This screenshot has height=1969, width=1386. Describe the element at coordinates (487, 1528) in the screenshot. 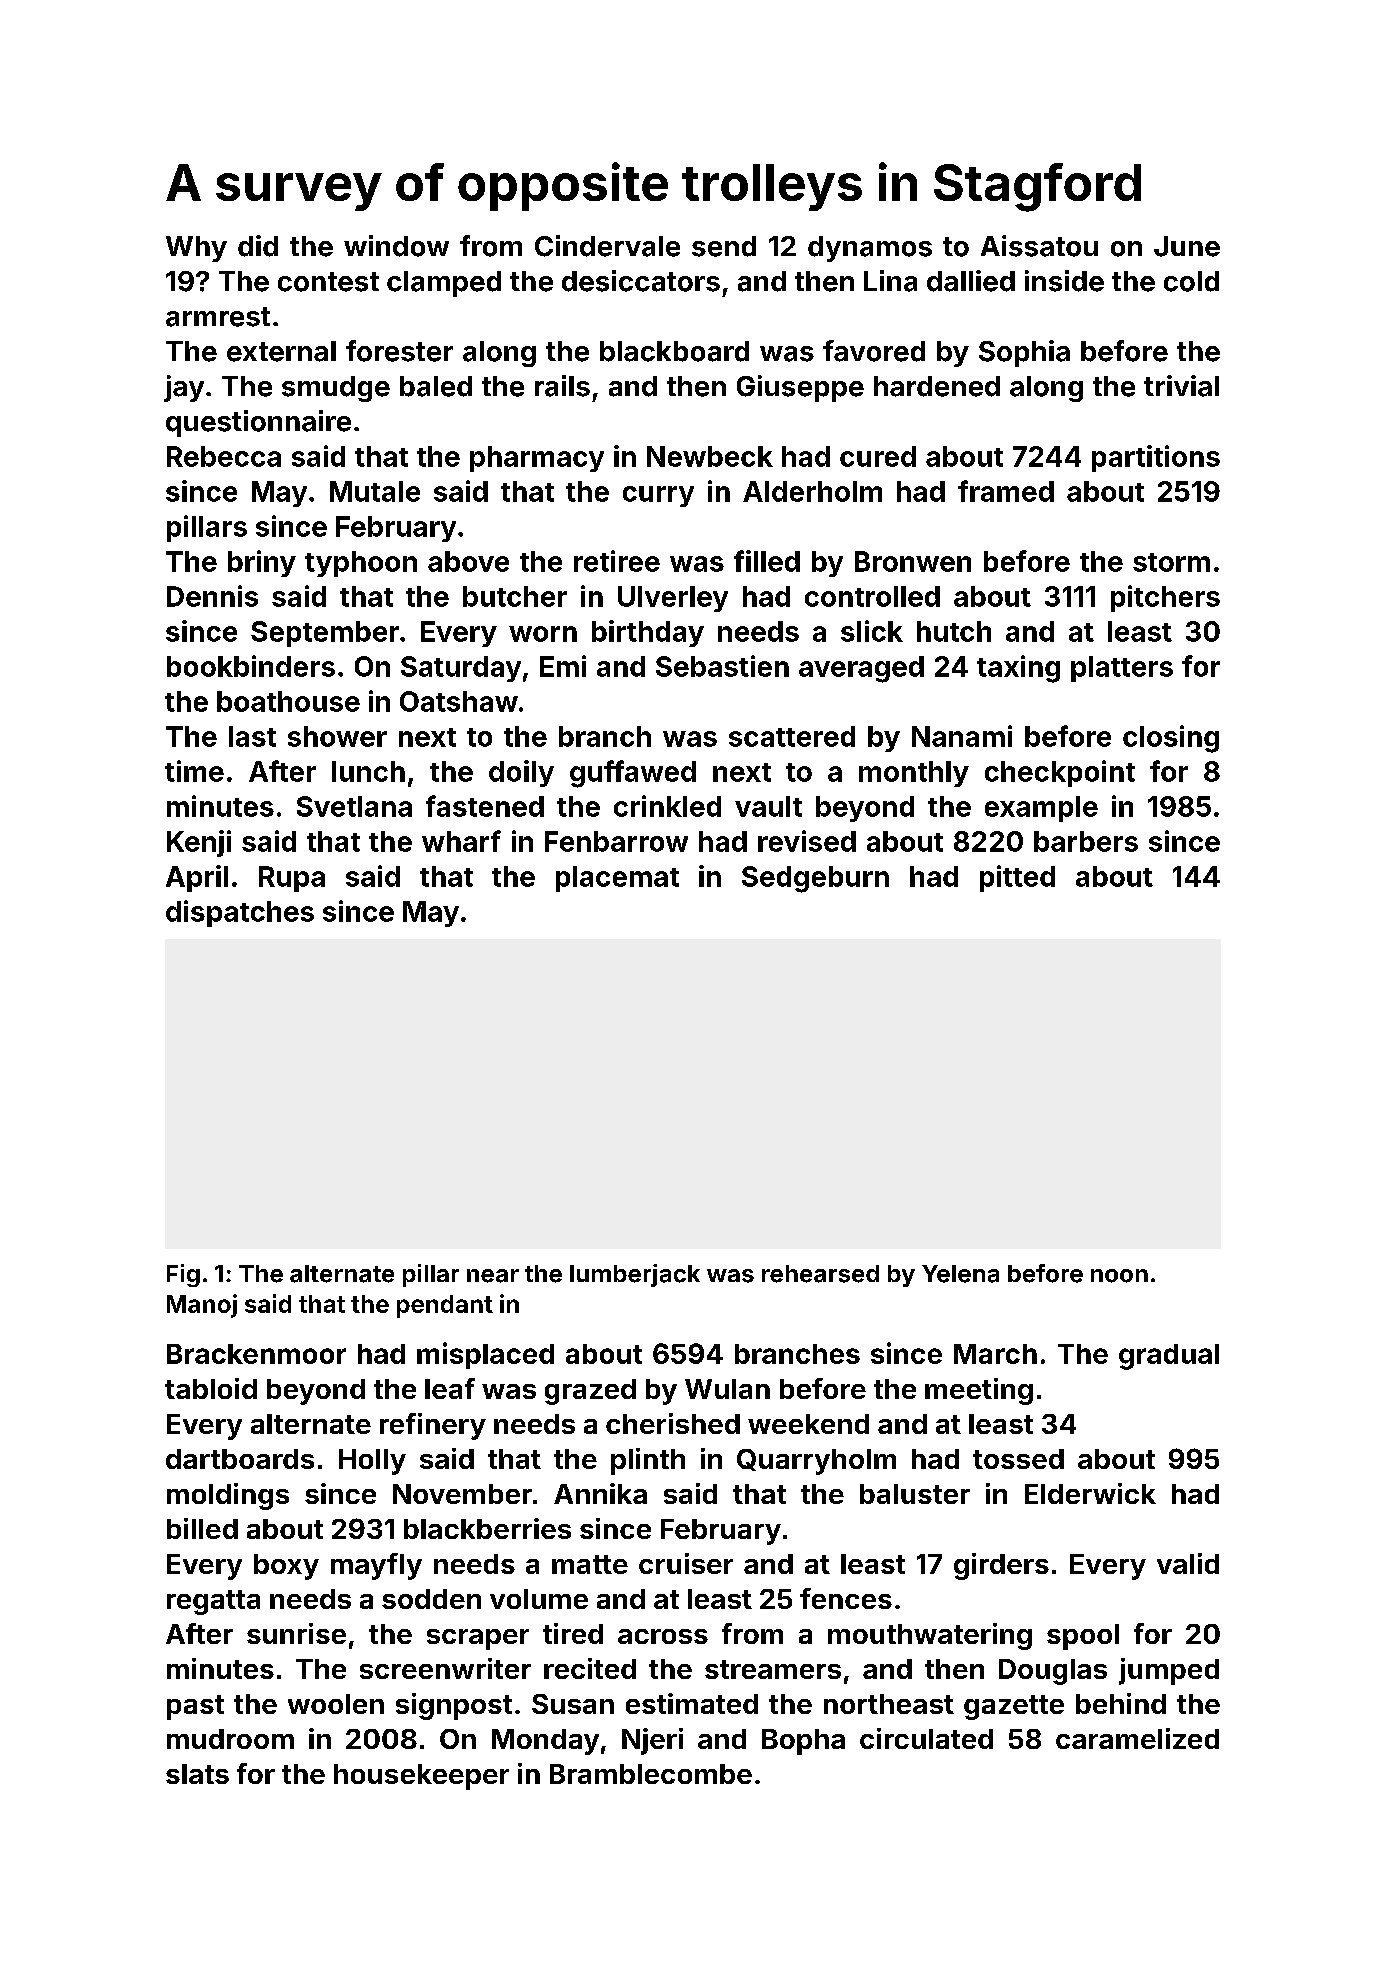

I see `blackberries` at that location.
